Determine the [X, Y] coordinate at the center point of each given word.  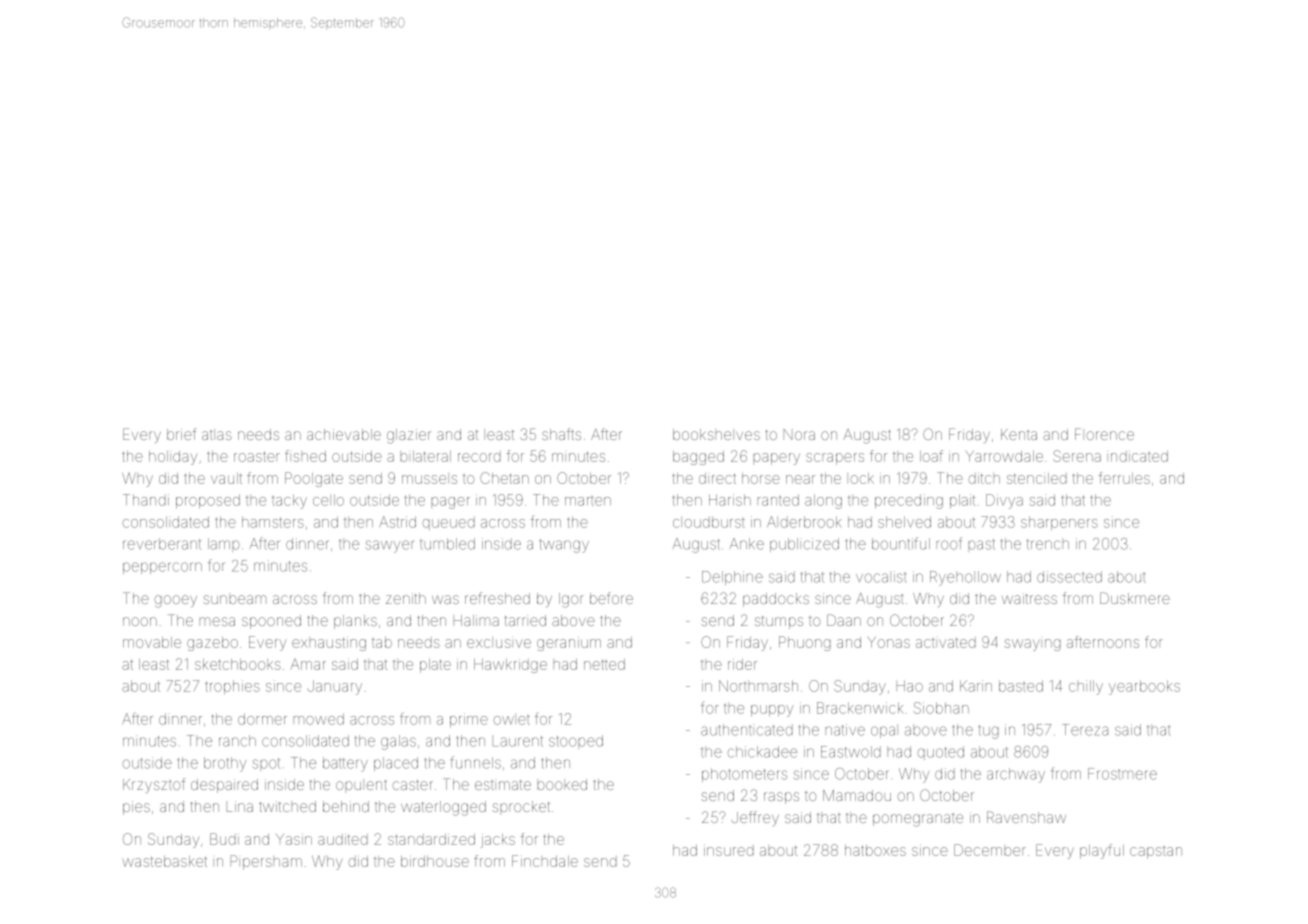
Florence [1104, 434]
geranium [569, 645]
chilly [1086, 687]
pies [136, 808]
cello [328, 500]
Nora [799, 434]
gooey [175, 601]
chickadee [762, 752]
